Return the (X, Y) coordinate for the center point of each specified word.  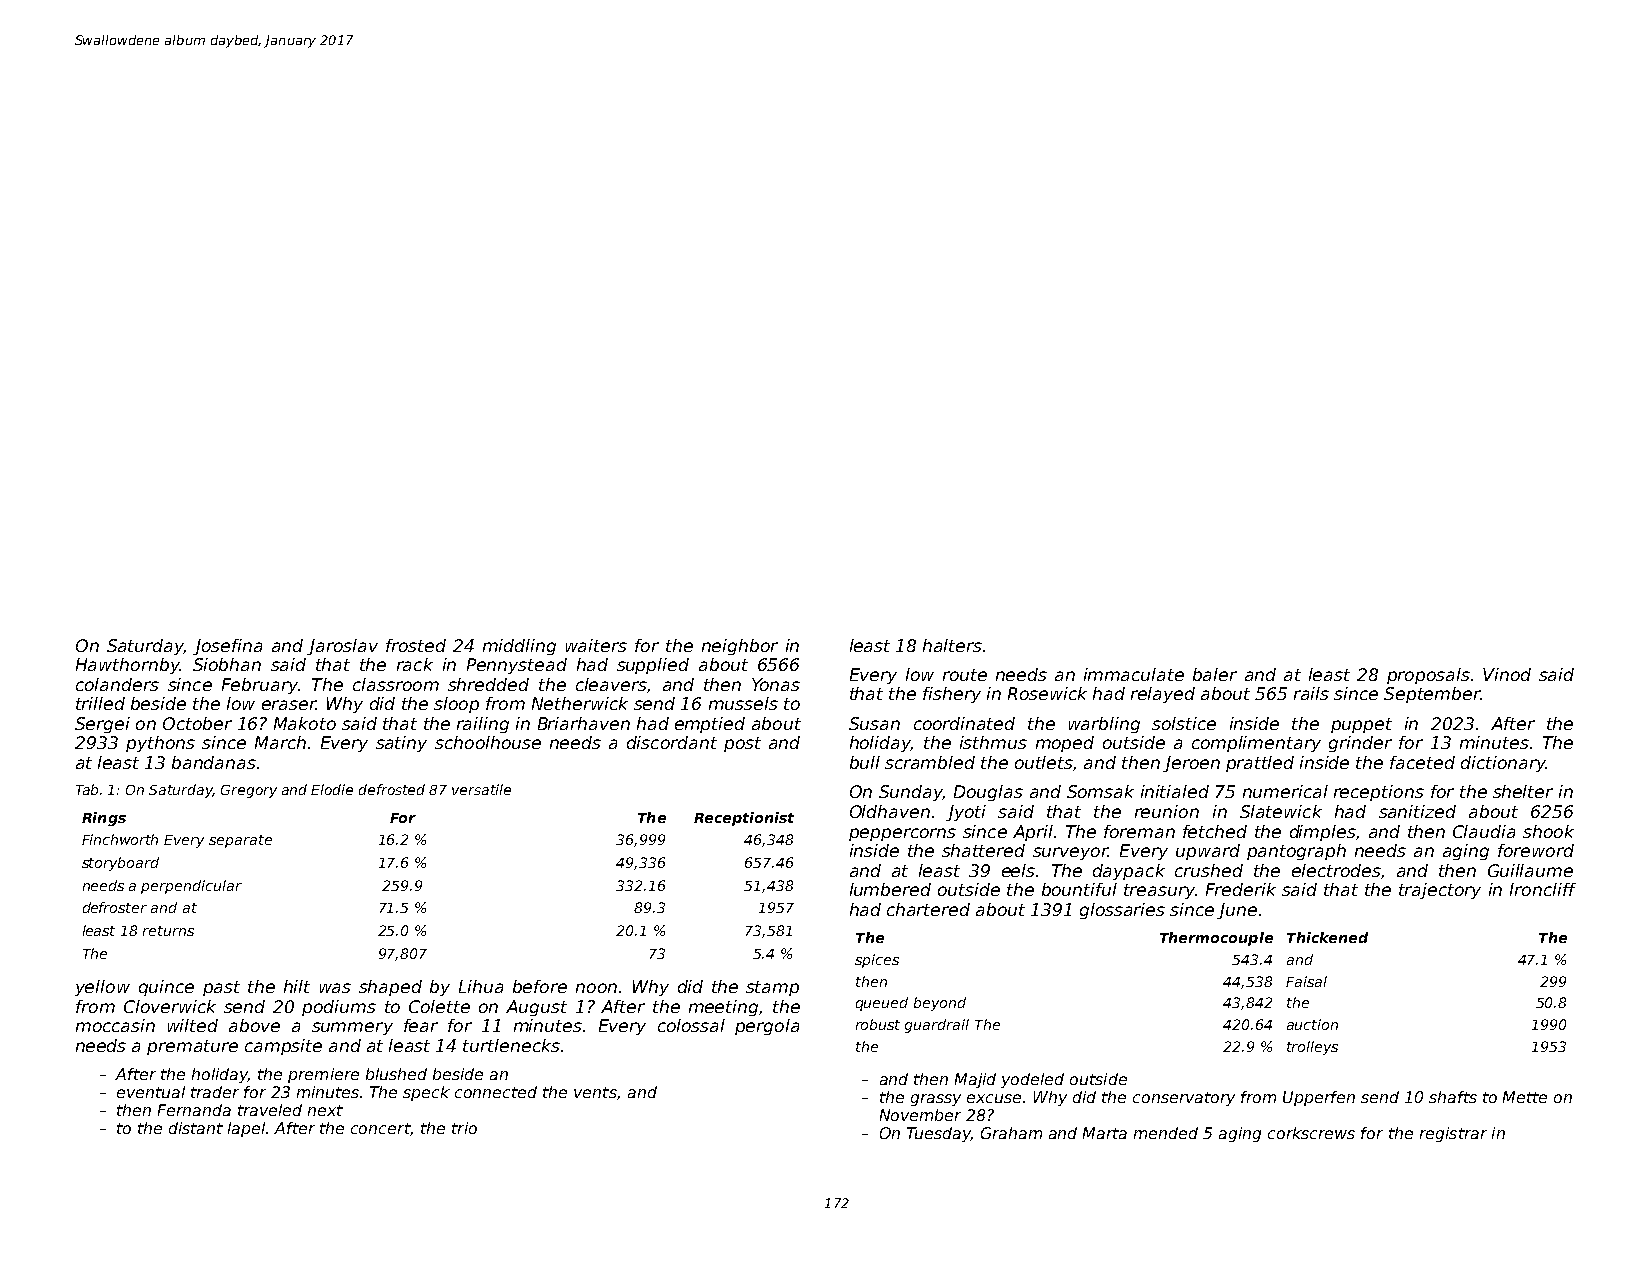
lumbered (890, 889)
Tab (87, 789)
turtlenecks (511, 1045)
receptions (1379, 793)
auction (1312, 1024)
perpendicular (191, 887)
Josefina (227, 647)
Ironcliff (1543, 889)
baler (1215, 674)
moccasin (115, 1025)
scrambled (930, 762)
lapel (246, 1129)
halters (952, 645)
